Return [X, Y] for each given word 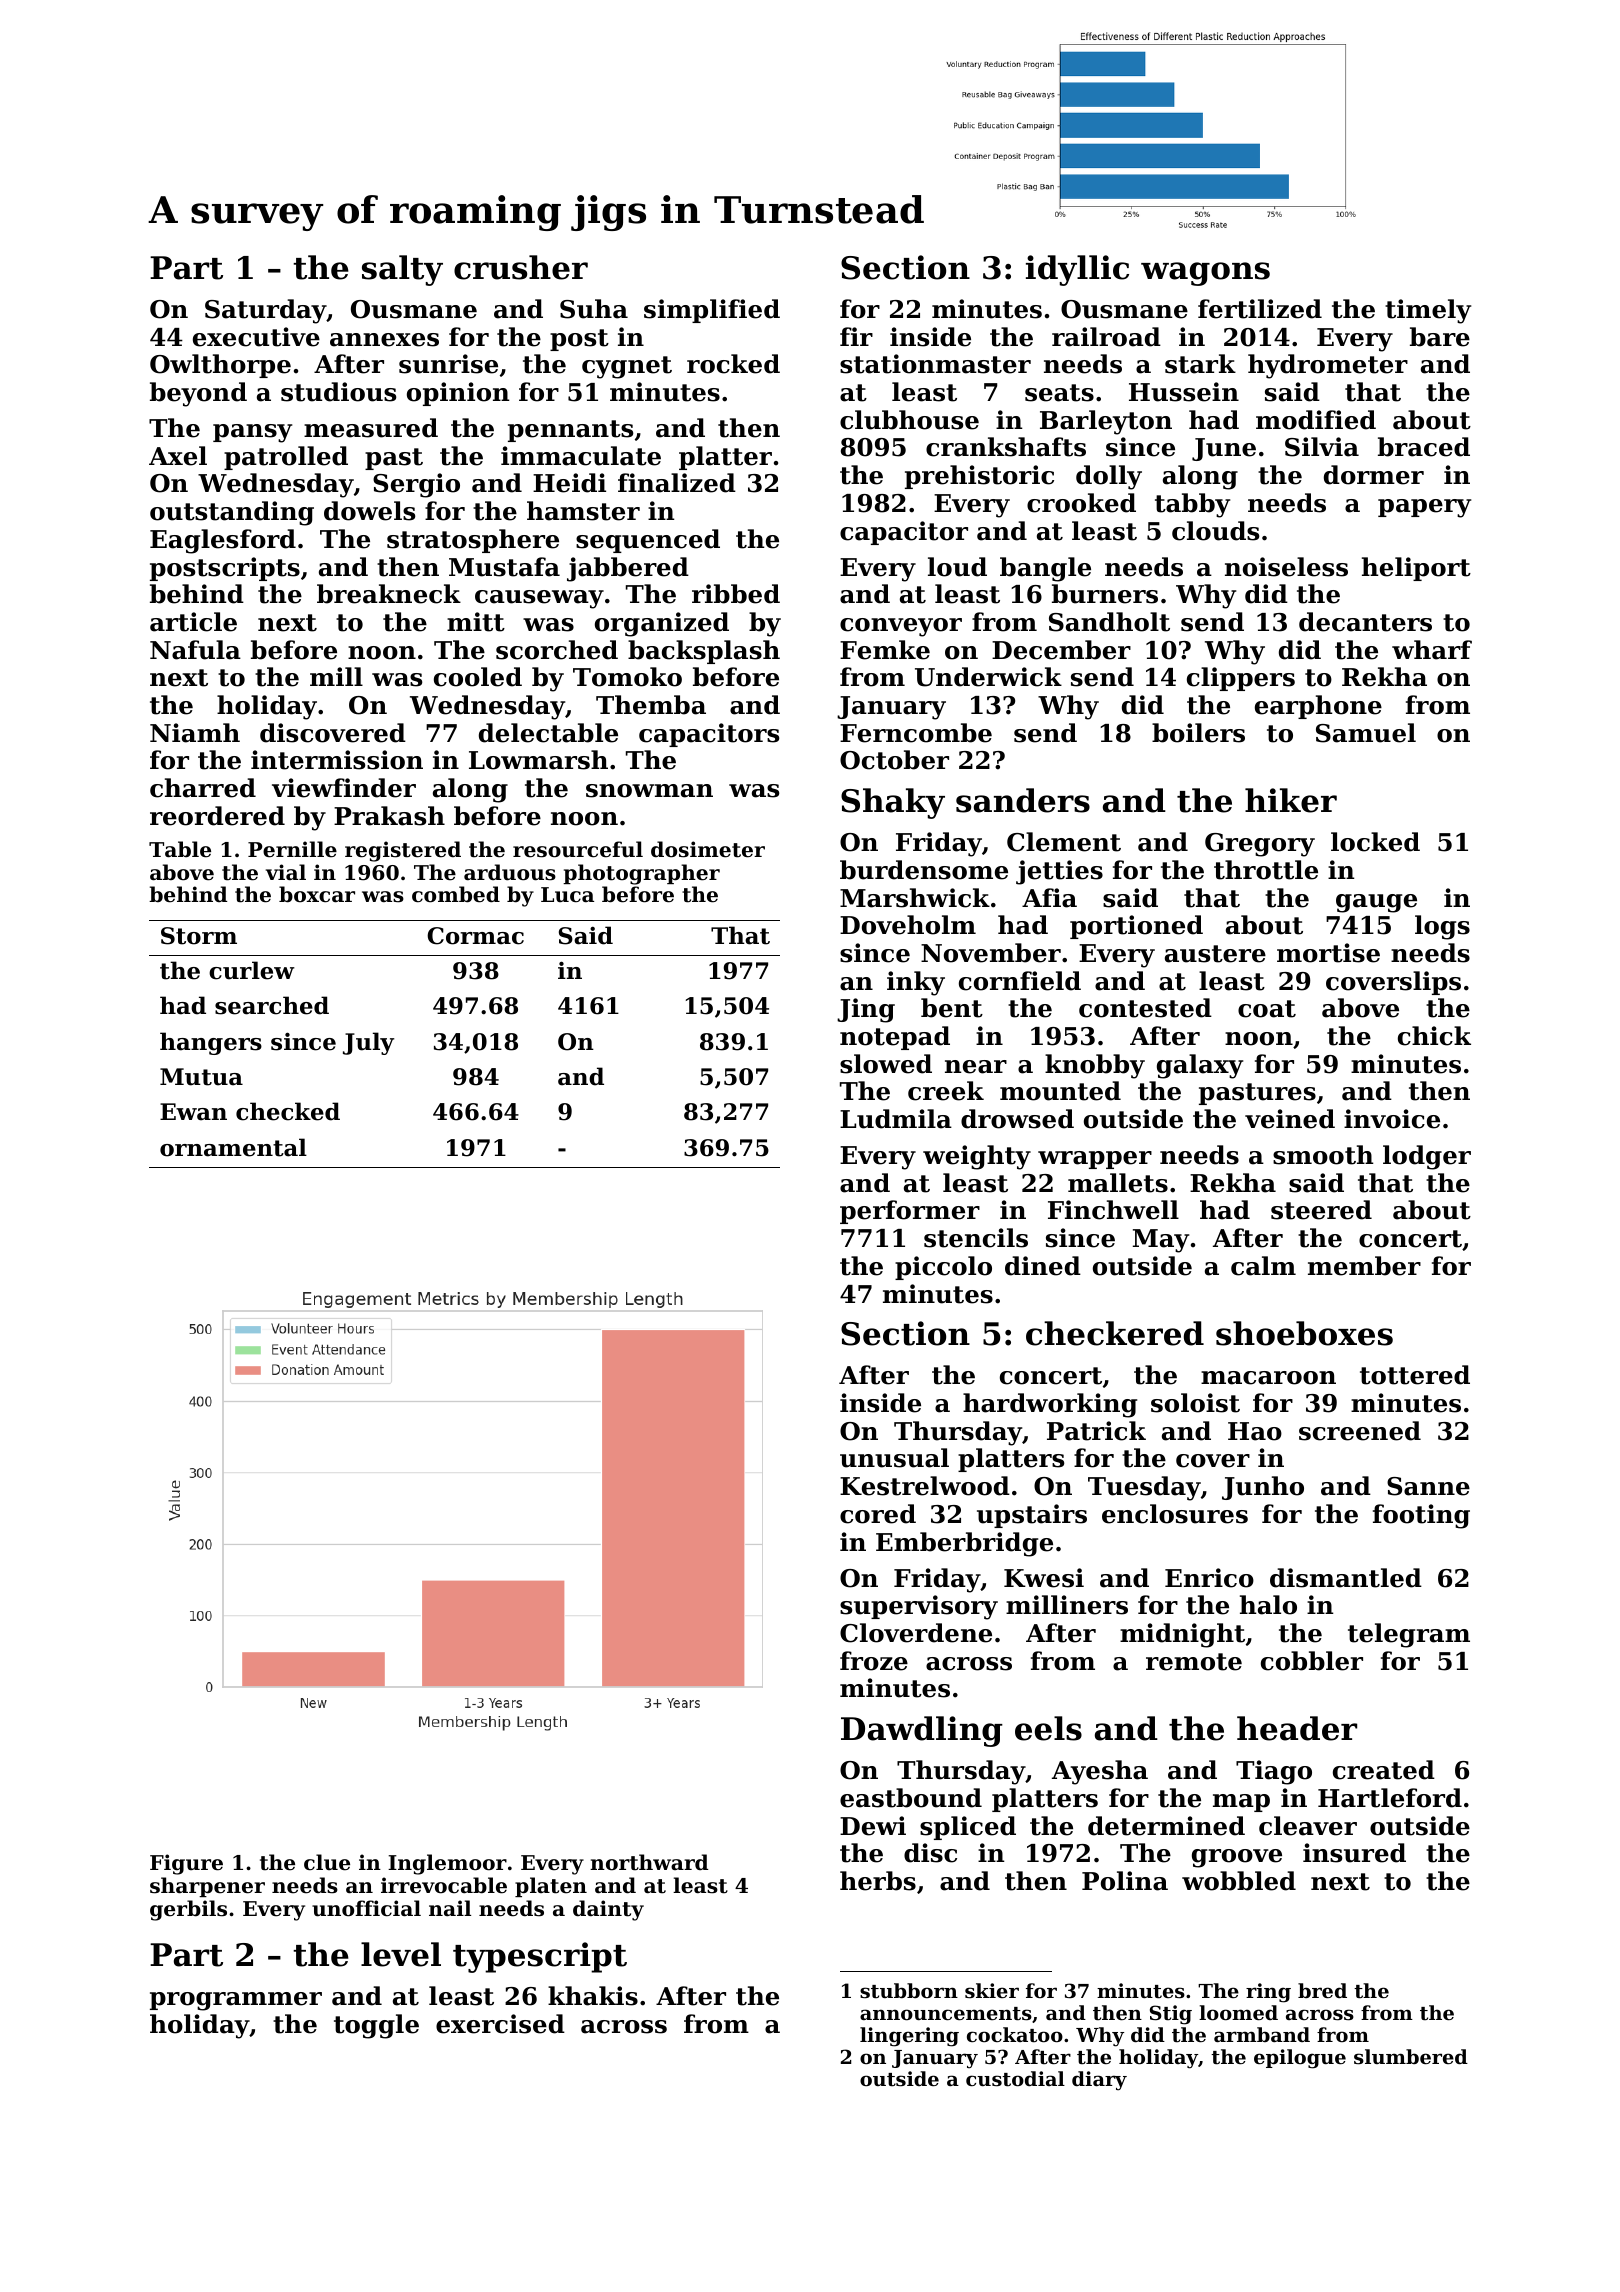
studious [338, 392]
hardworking [1050, 1405]
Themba [651, 705]
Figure [186, 1864]
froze [874, 1661]
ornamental [233, 1147]
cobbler [1312, 1661]
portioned [1136, 927]
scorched [557, 650]
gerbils [188, 1910]
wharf [1432, 650]
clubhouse [909, 420]
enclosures [1175, 1514]
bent [952, 1008]
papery [1424, 508]
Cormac [475, 936]
